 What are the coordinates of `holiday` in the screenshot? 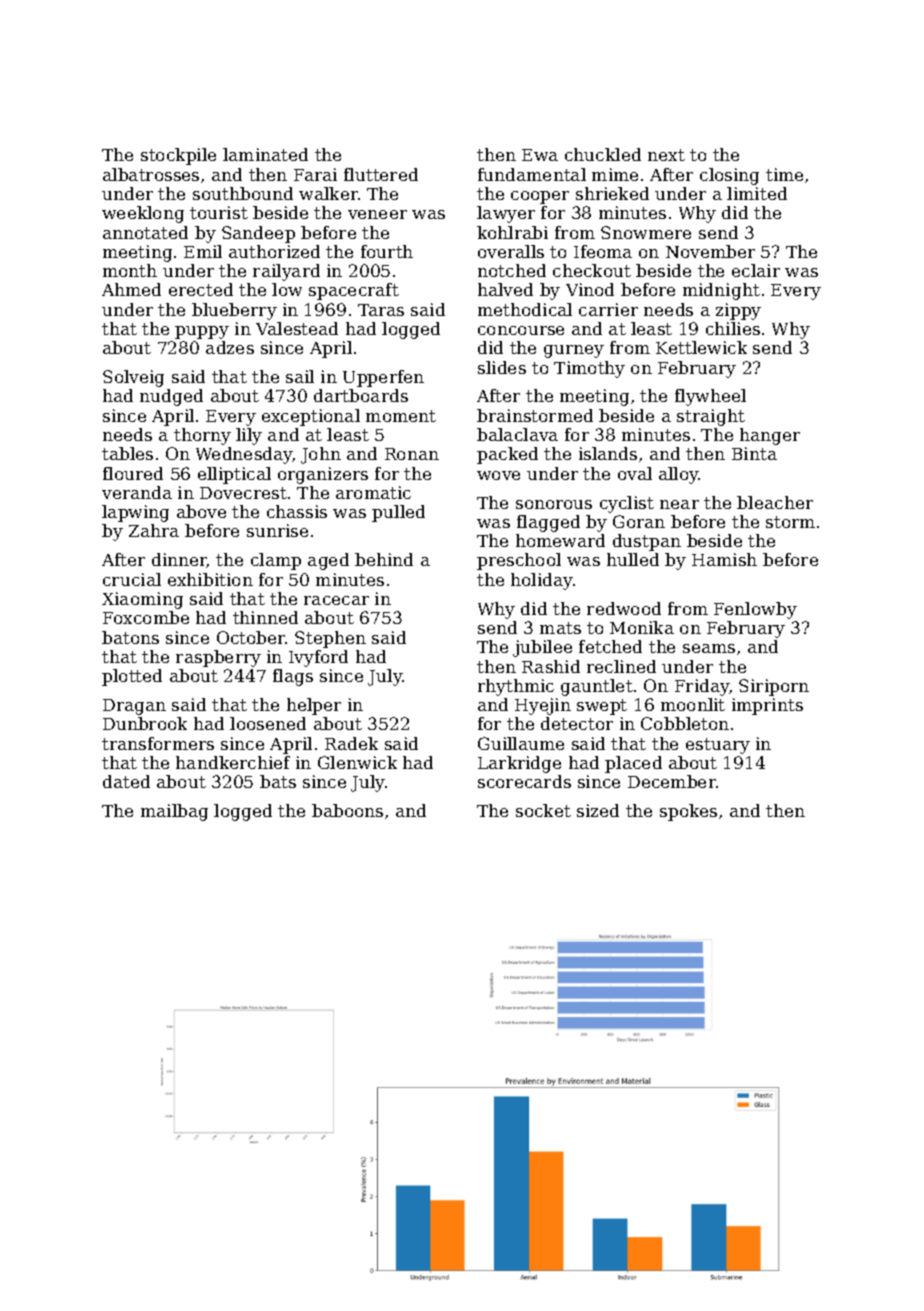 It's located at (542, 581).
